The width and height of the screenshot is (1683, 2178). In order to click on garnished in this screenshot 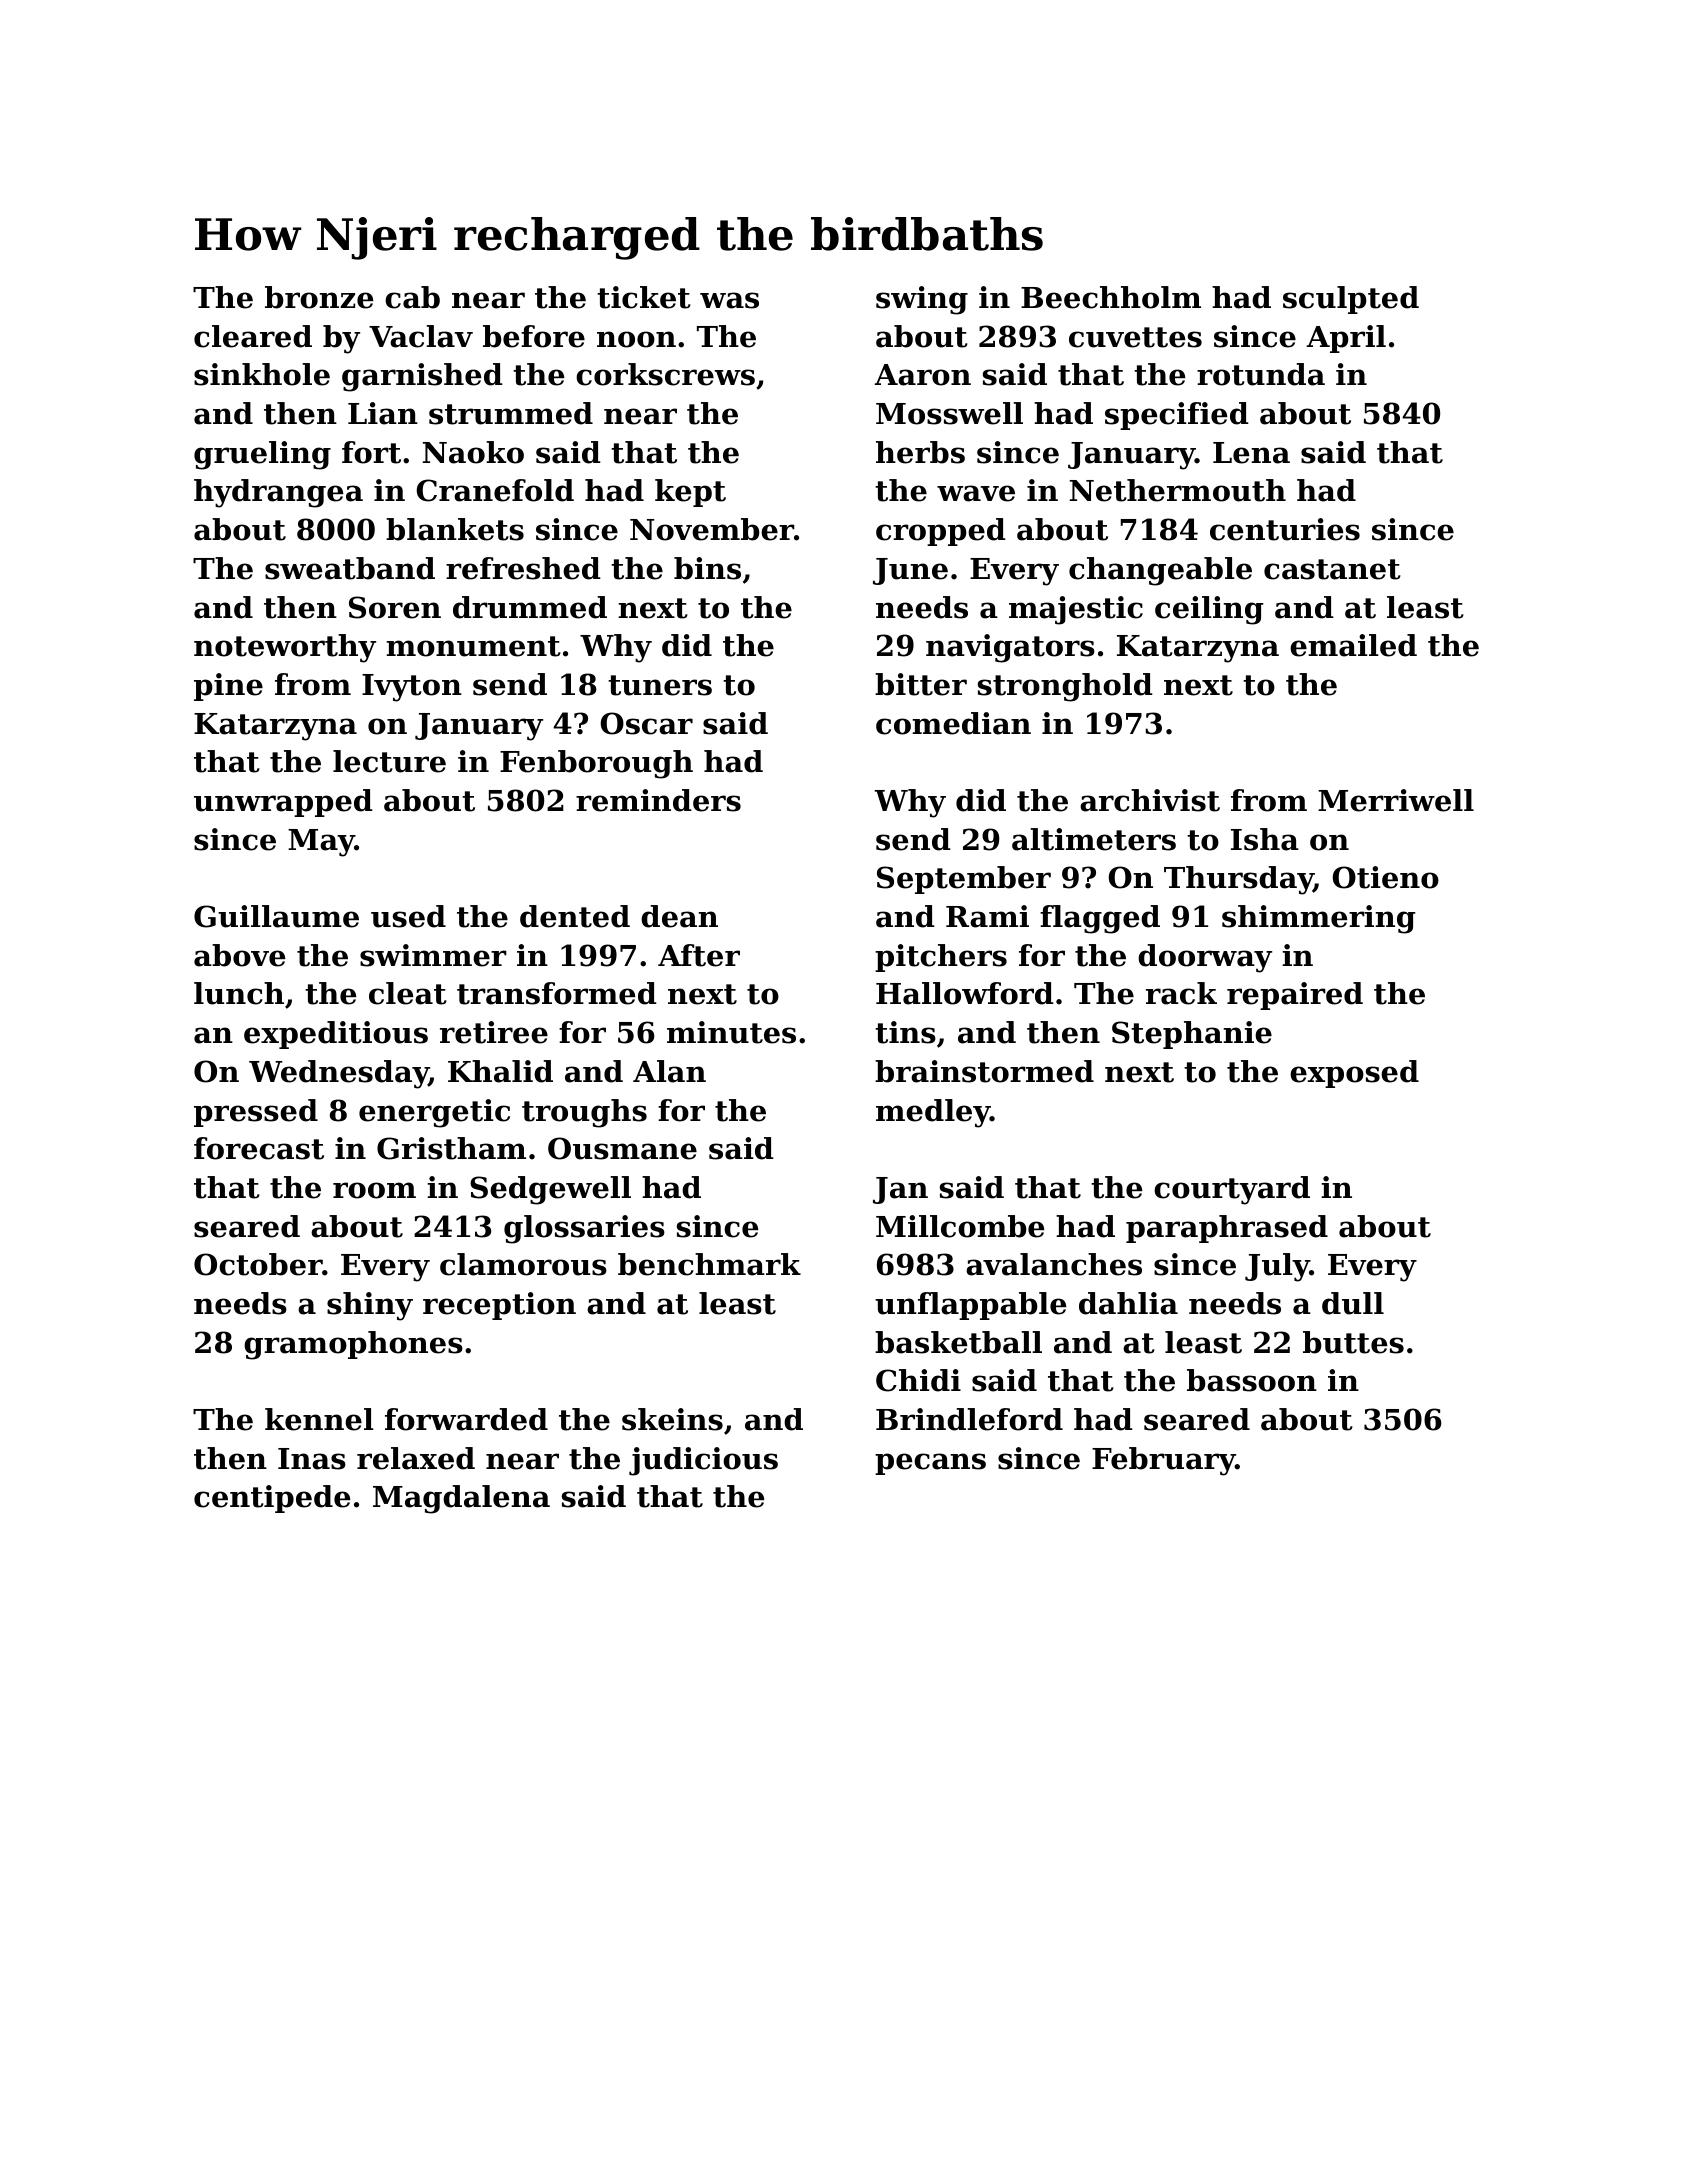, I will do `click(422, 377)`.
